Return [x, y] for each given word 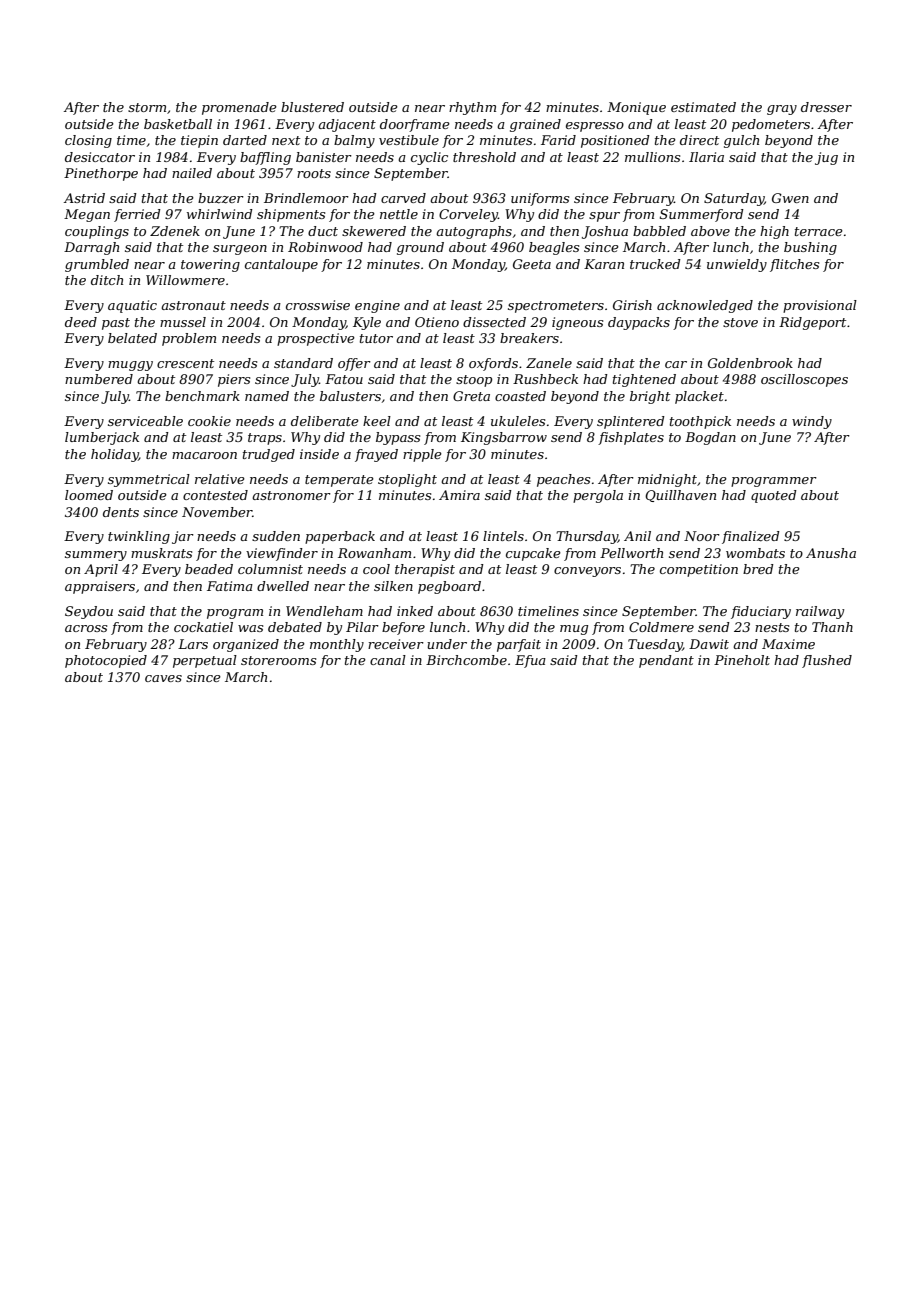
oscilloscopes [804, 380]
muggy [130, 366]
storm [147, 107]
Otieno [437, 322]
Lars [193, 644]
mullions [652, 157]
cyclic [429, 158]
